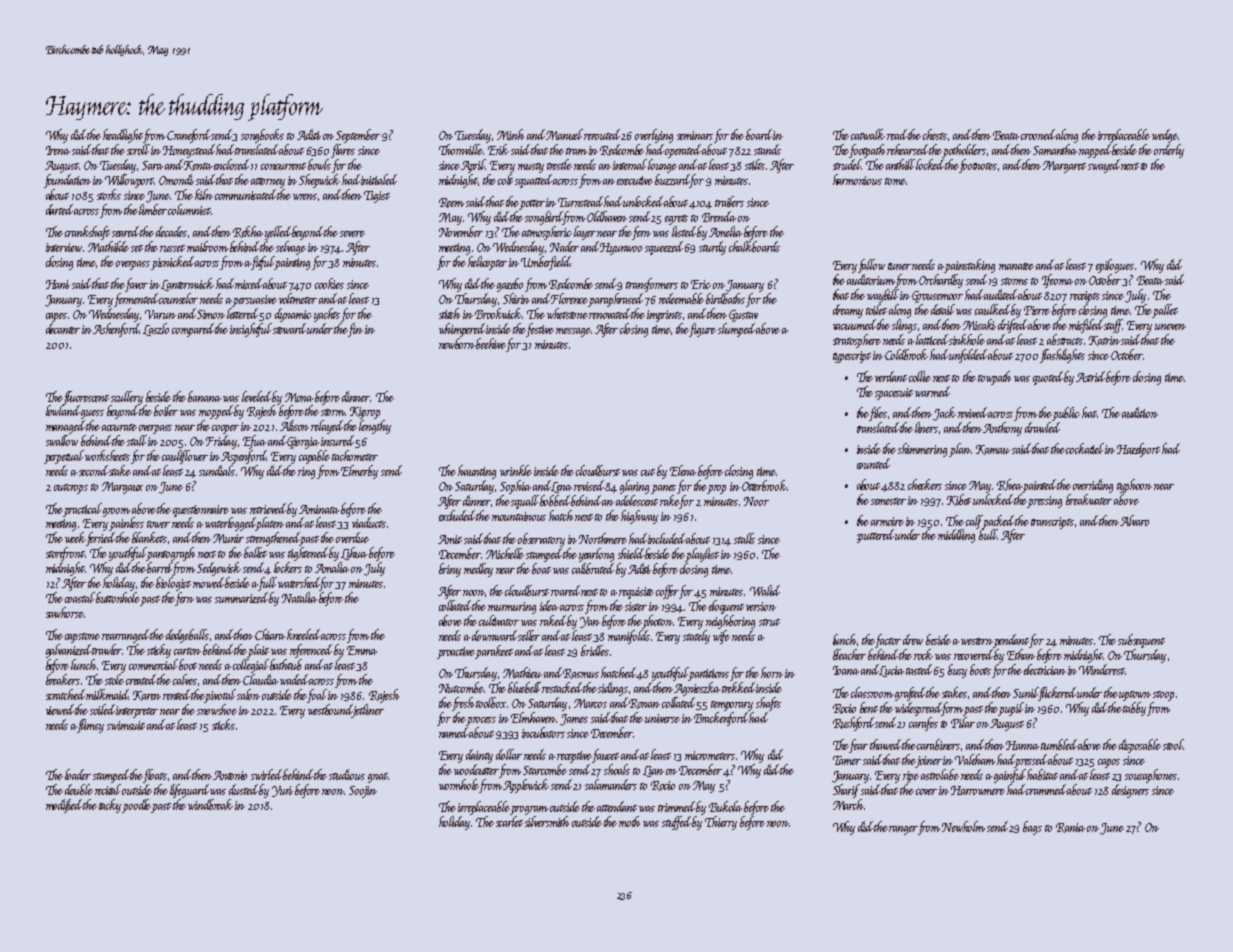  I want to click on sawhorse, so click(65, 612).
